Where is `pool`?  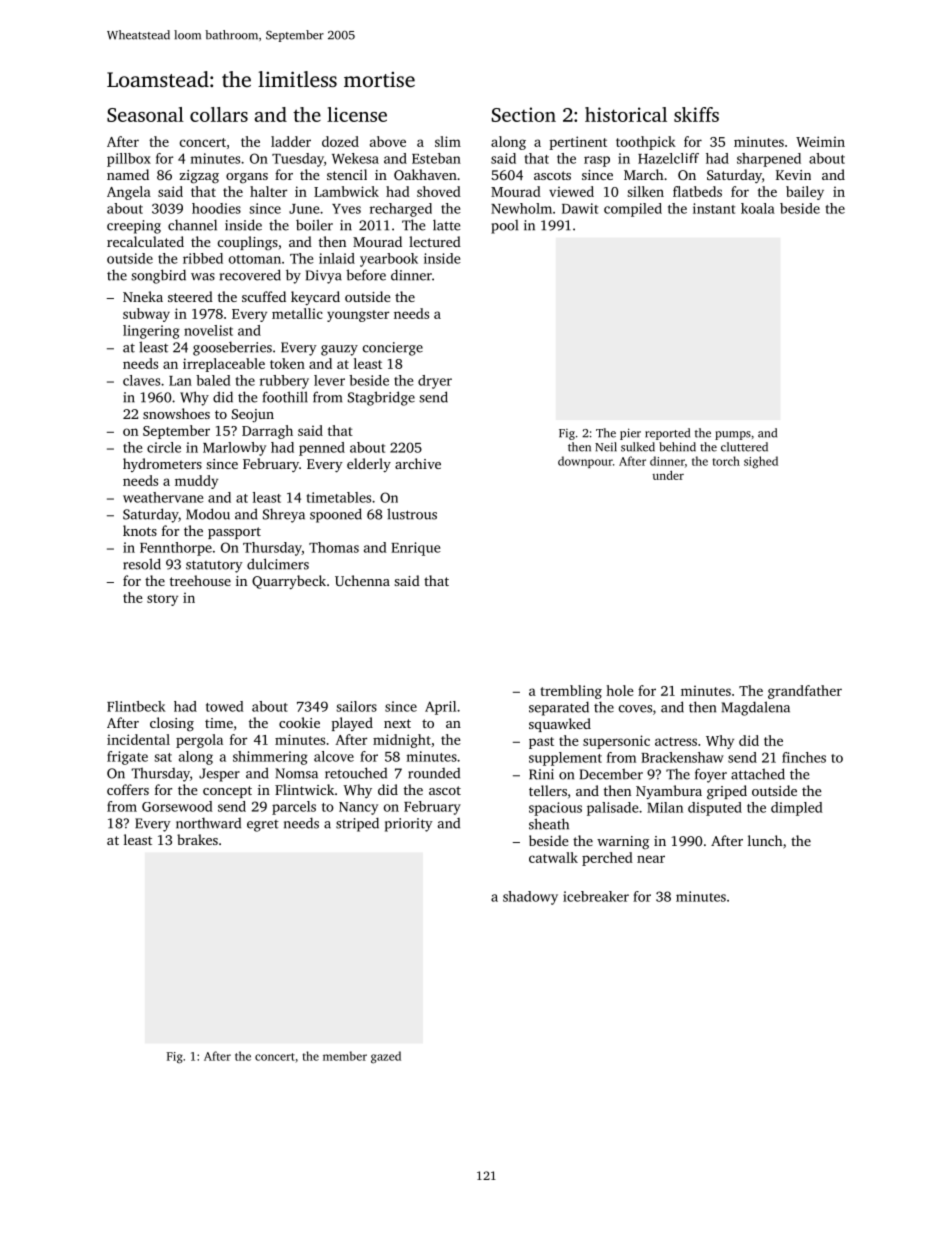
pool is located at coordinates (504, 227).
